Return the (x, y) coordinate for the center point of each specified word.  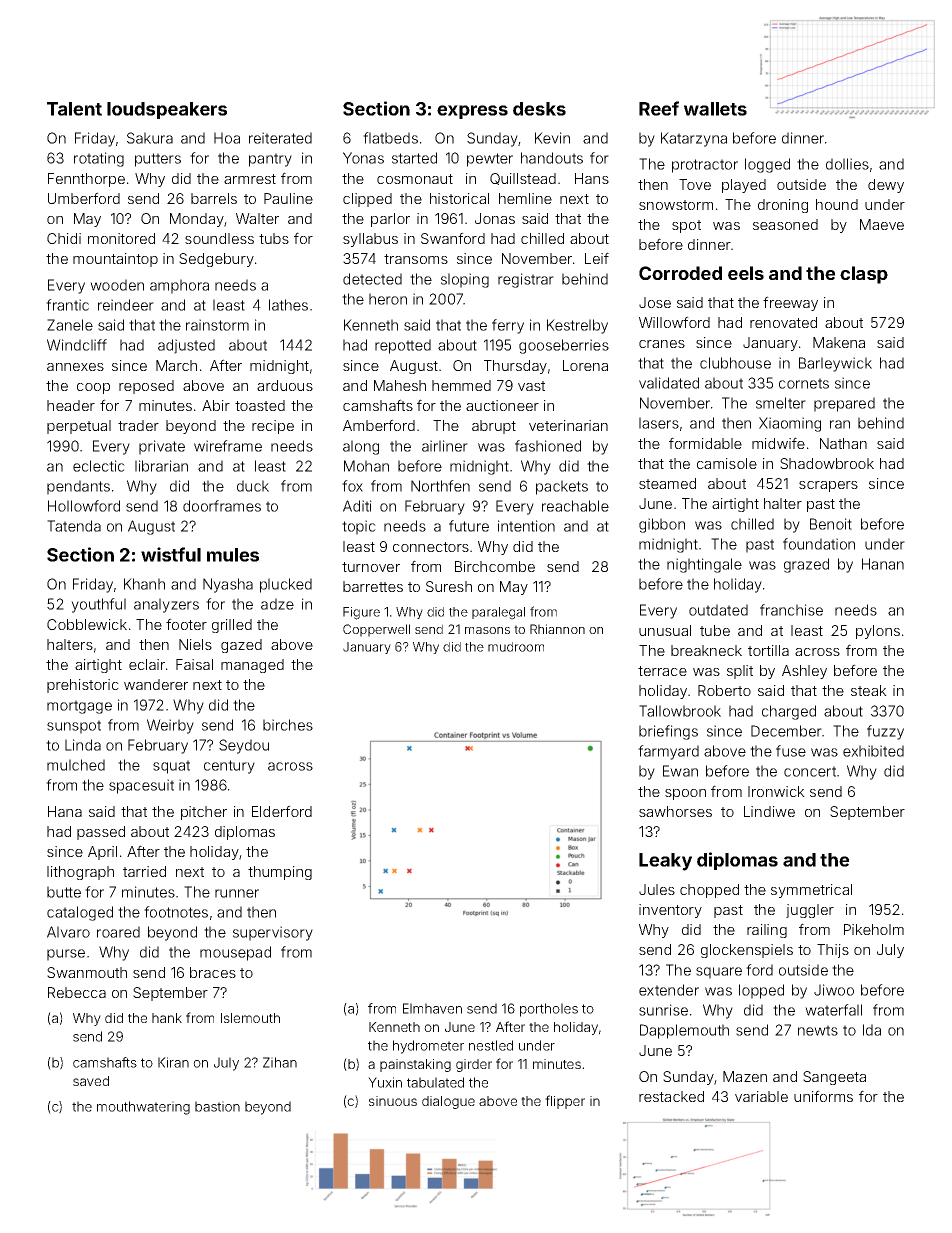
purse (66, 955)
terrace (662, 671)
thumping (280, 873)
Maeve (882, 224)
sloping (465, 280)
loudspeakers (167, 110)
